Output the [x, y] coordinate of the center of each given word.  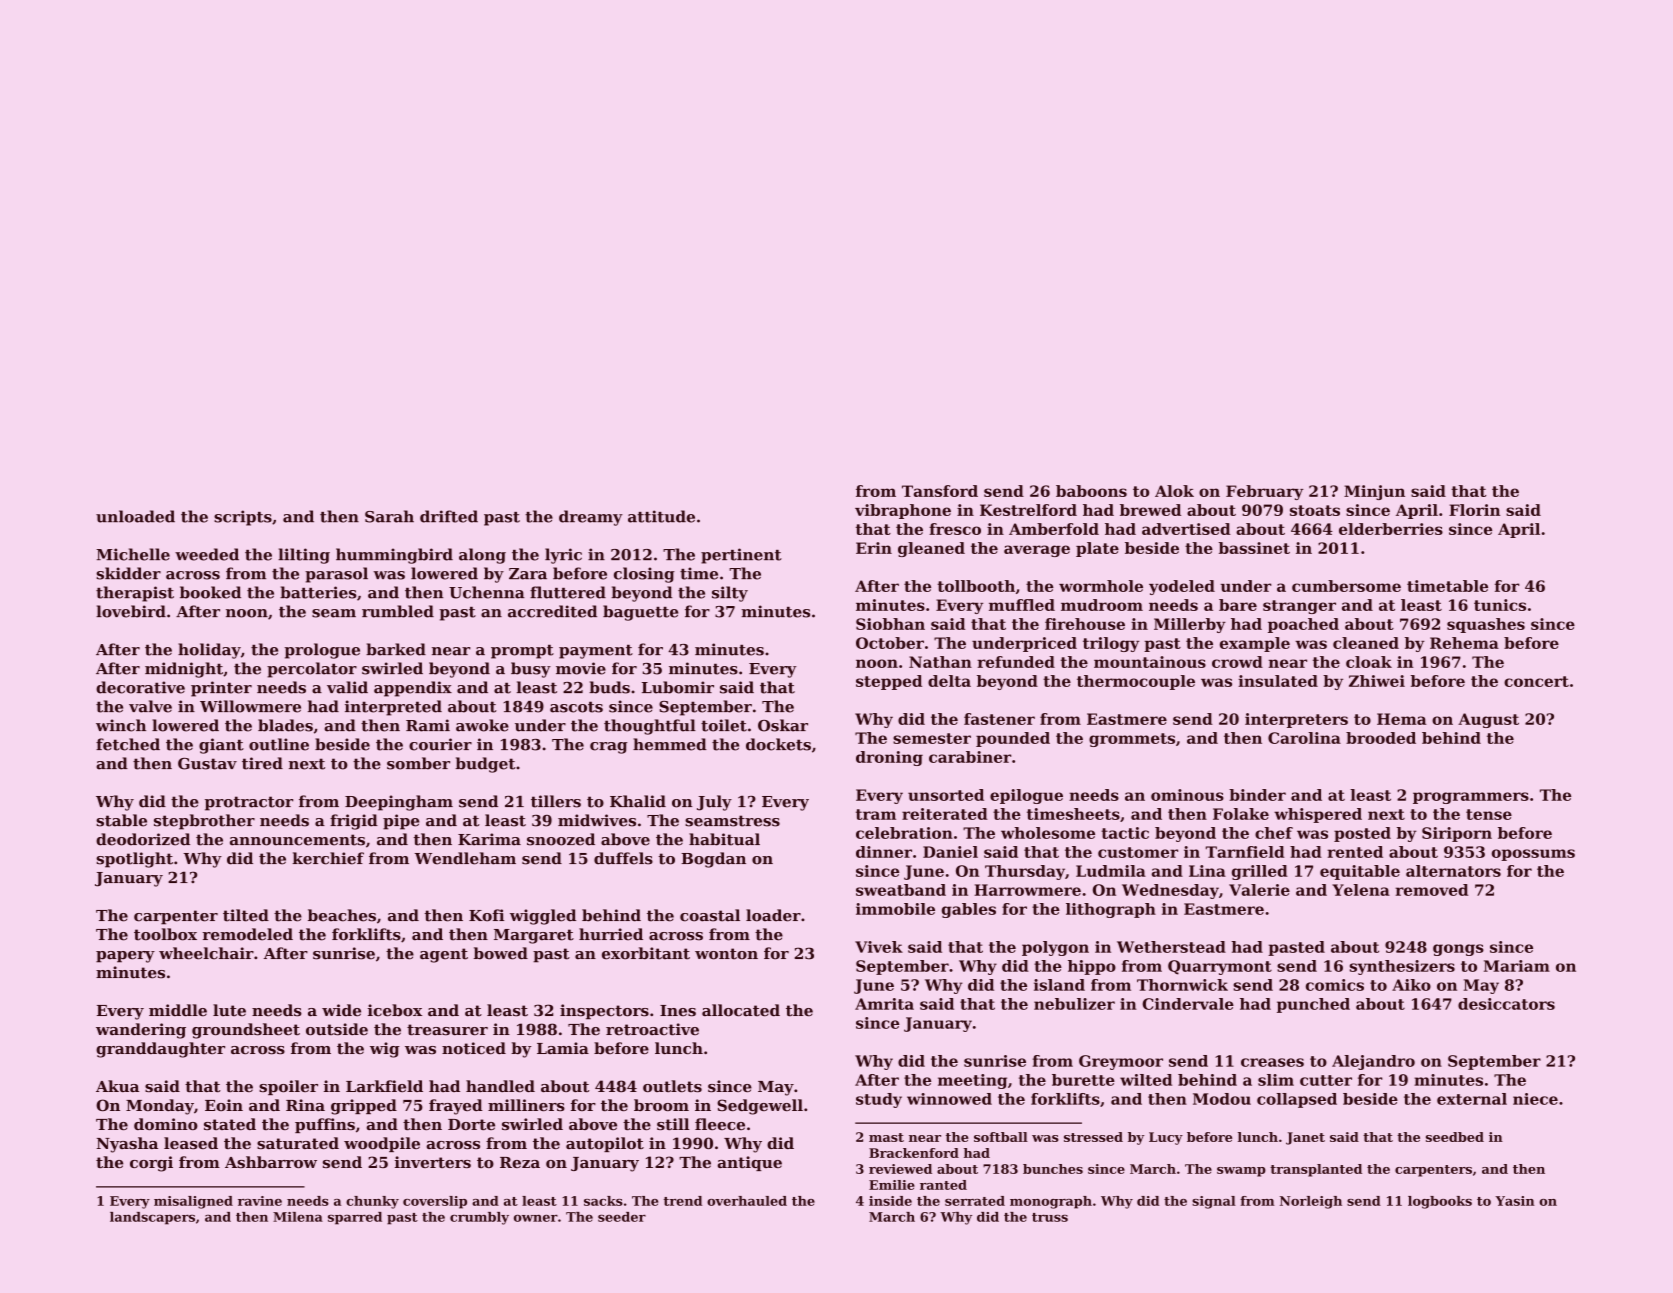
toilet [724, 725]
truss [1050, 1217]
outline [279, 744]
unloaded [135, 516]
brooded [1381, 738]
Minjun [1374, 492]
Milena [298, 1217]
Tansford [940, 491]
